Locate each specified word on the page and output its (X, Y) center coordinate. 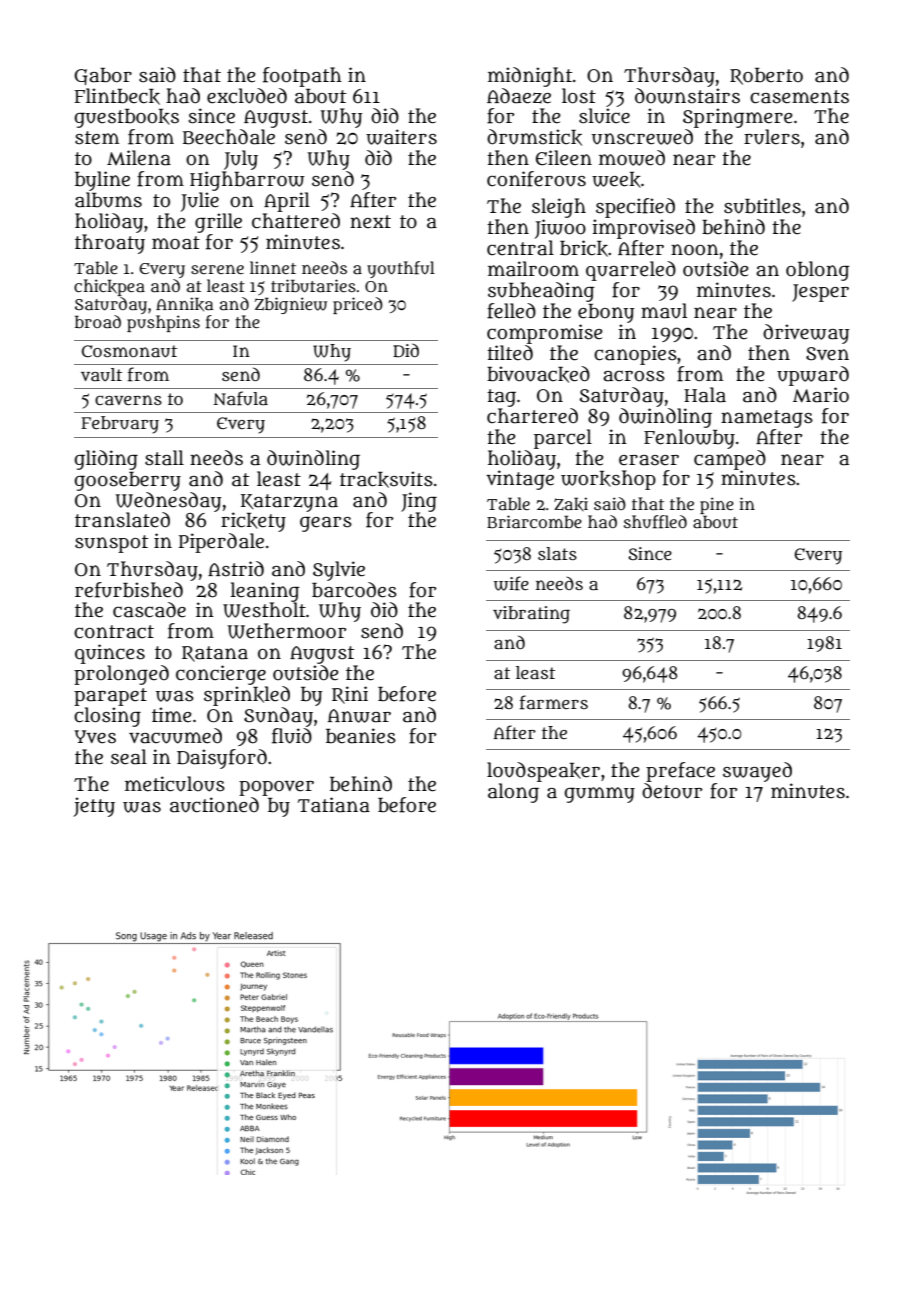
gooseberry (128, 481)
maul (664, 311)
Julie (200, 202)
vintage (520, 480)
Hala (705, 395)
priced (358, 305)
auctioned (214, 805)
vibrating (531, 615)
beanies (361, 736)
